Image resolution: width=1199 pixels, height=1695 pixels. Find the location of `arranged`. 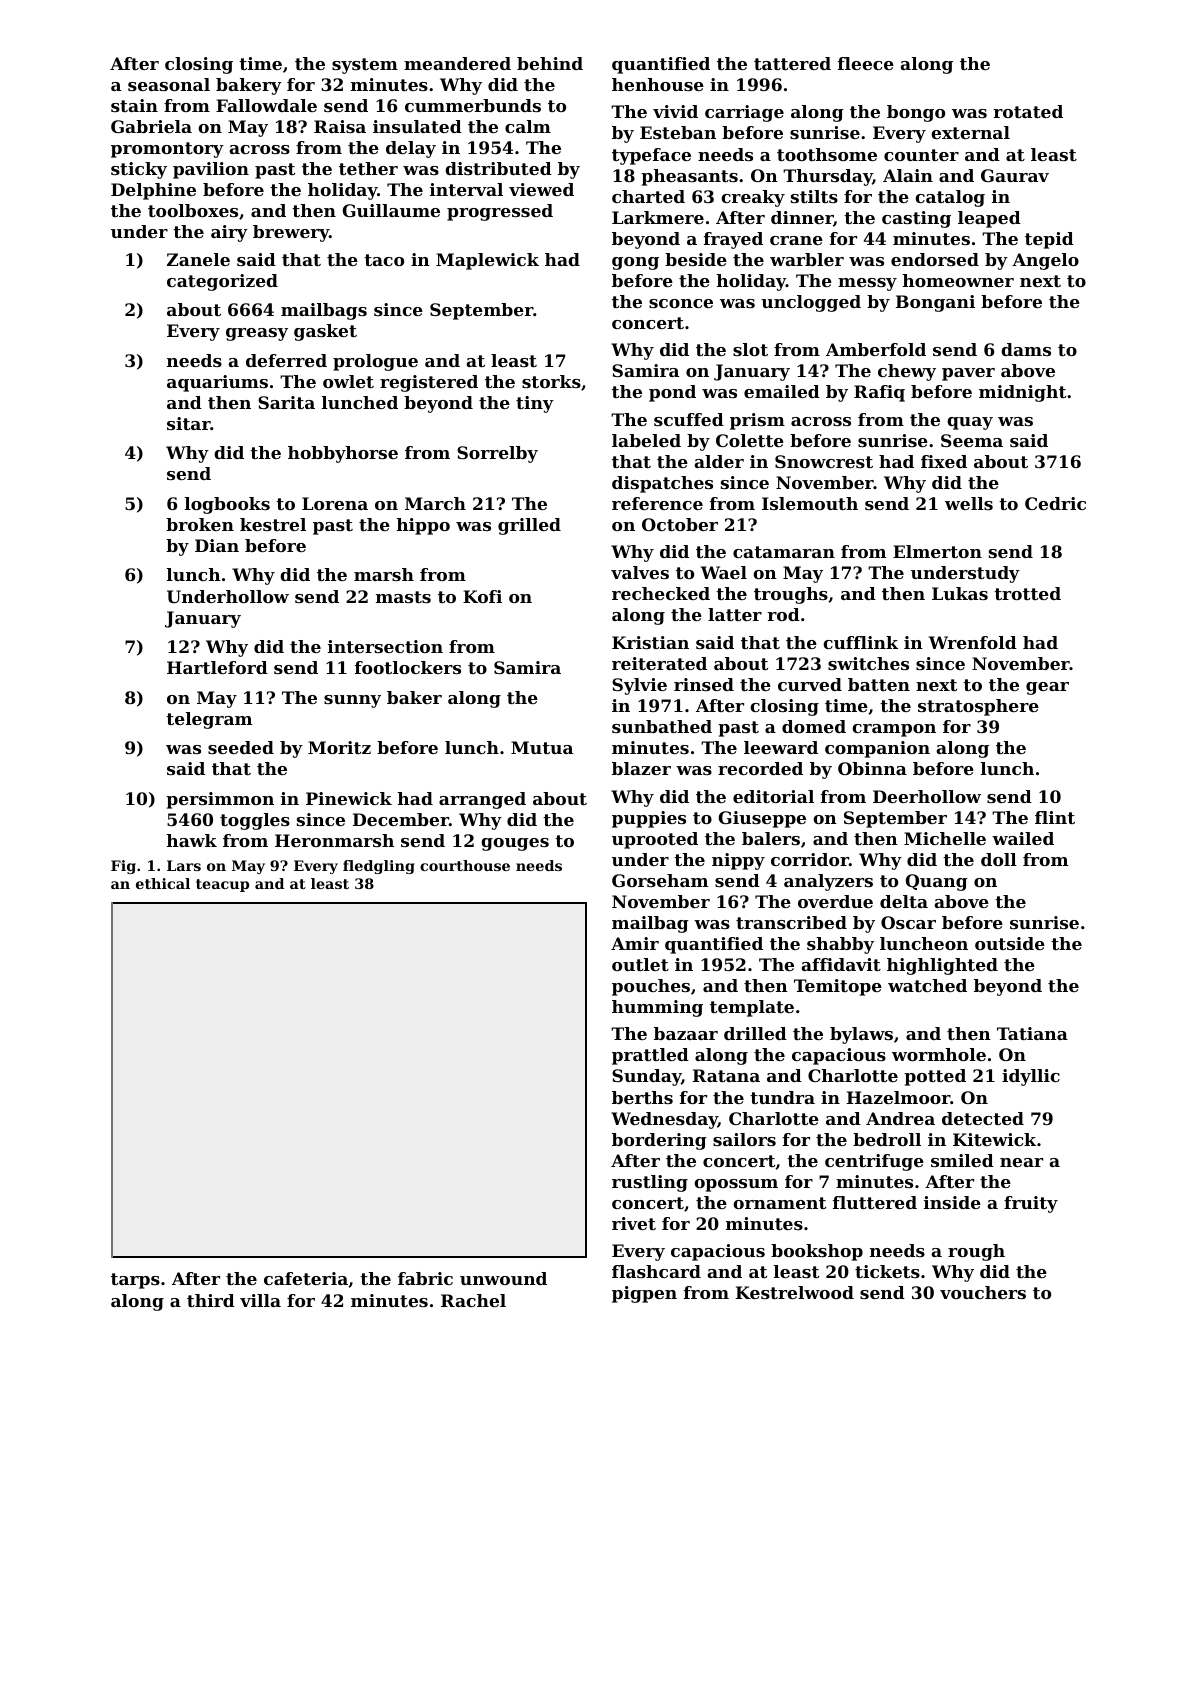

arranged is located at coordinates (482, 800).
